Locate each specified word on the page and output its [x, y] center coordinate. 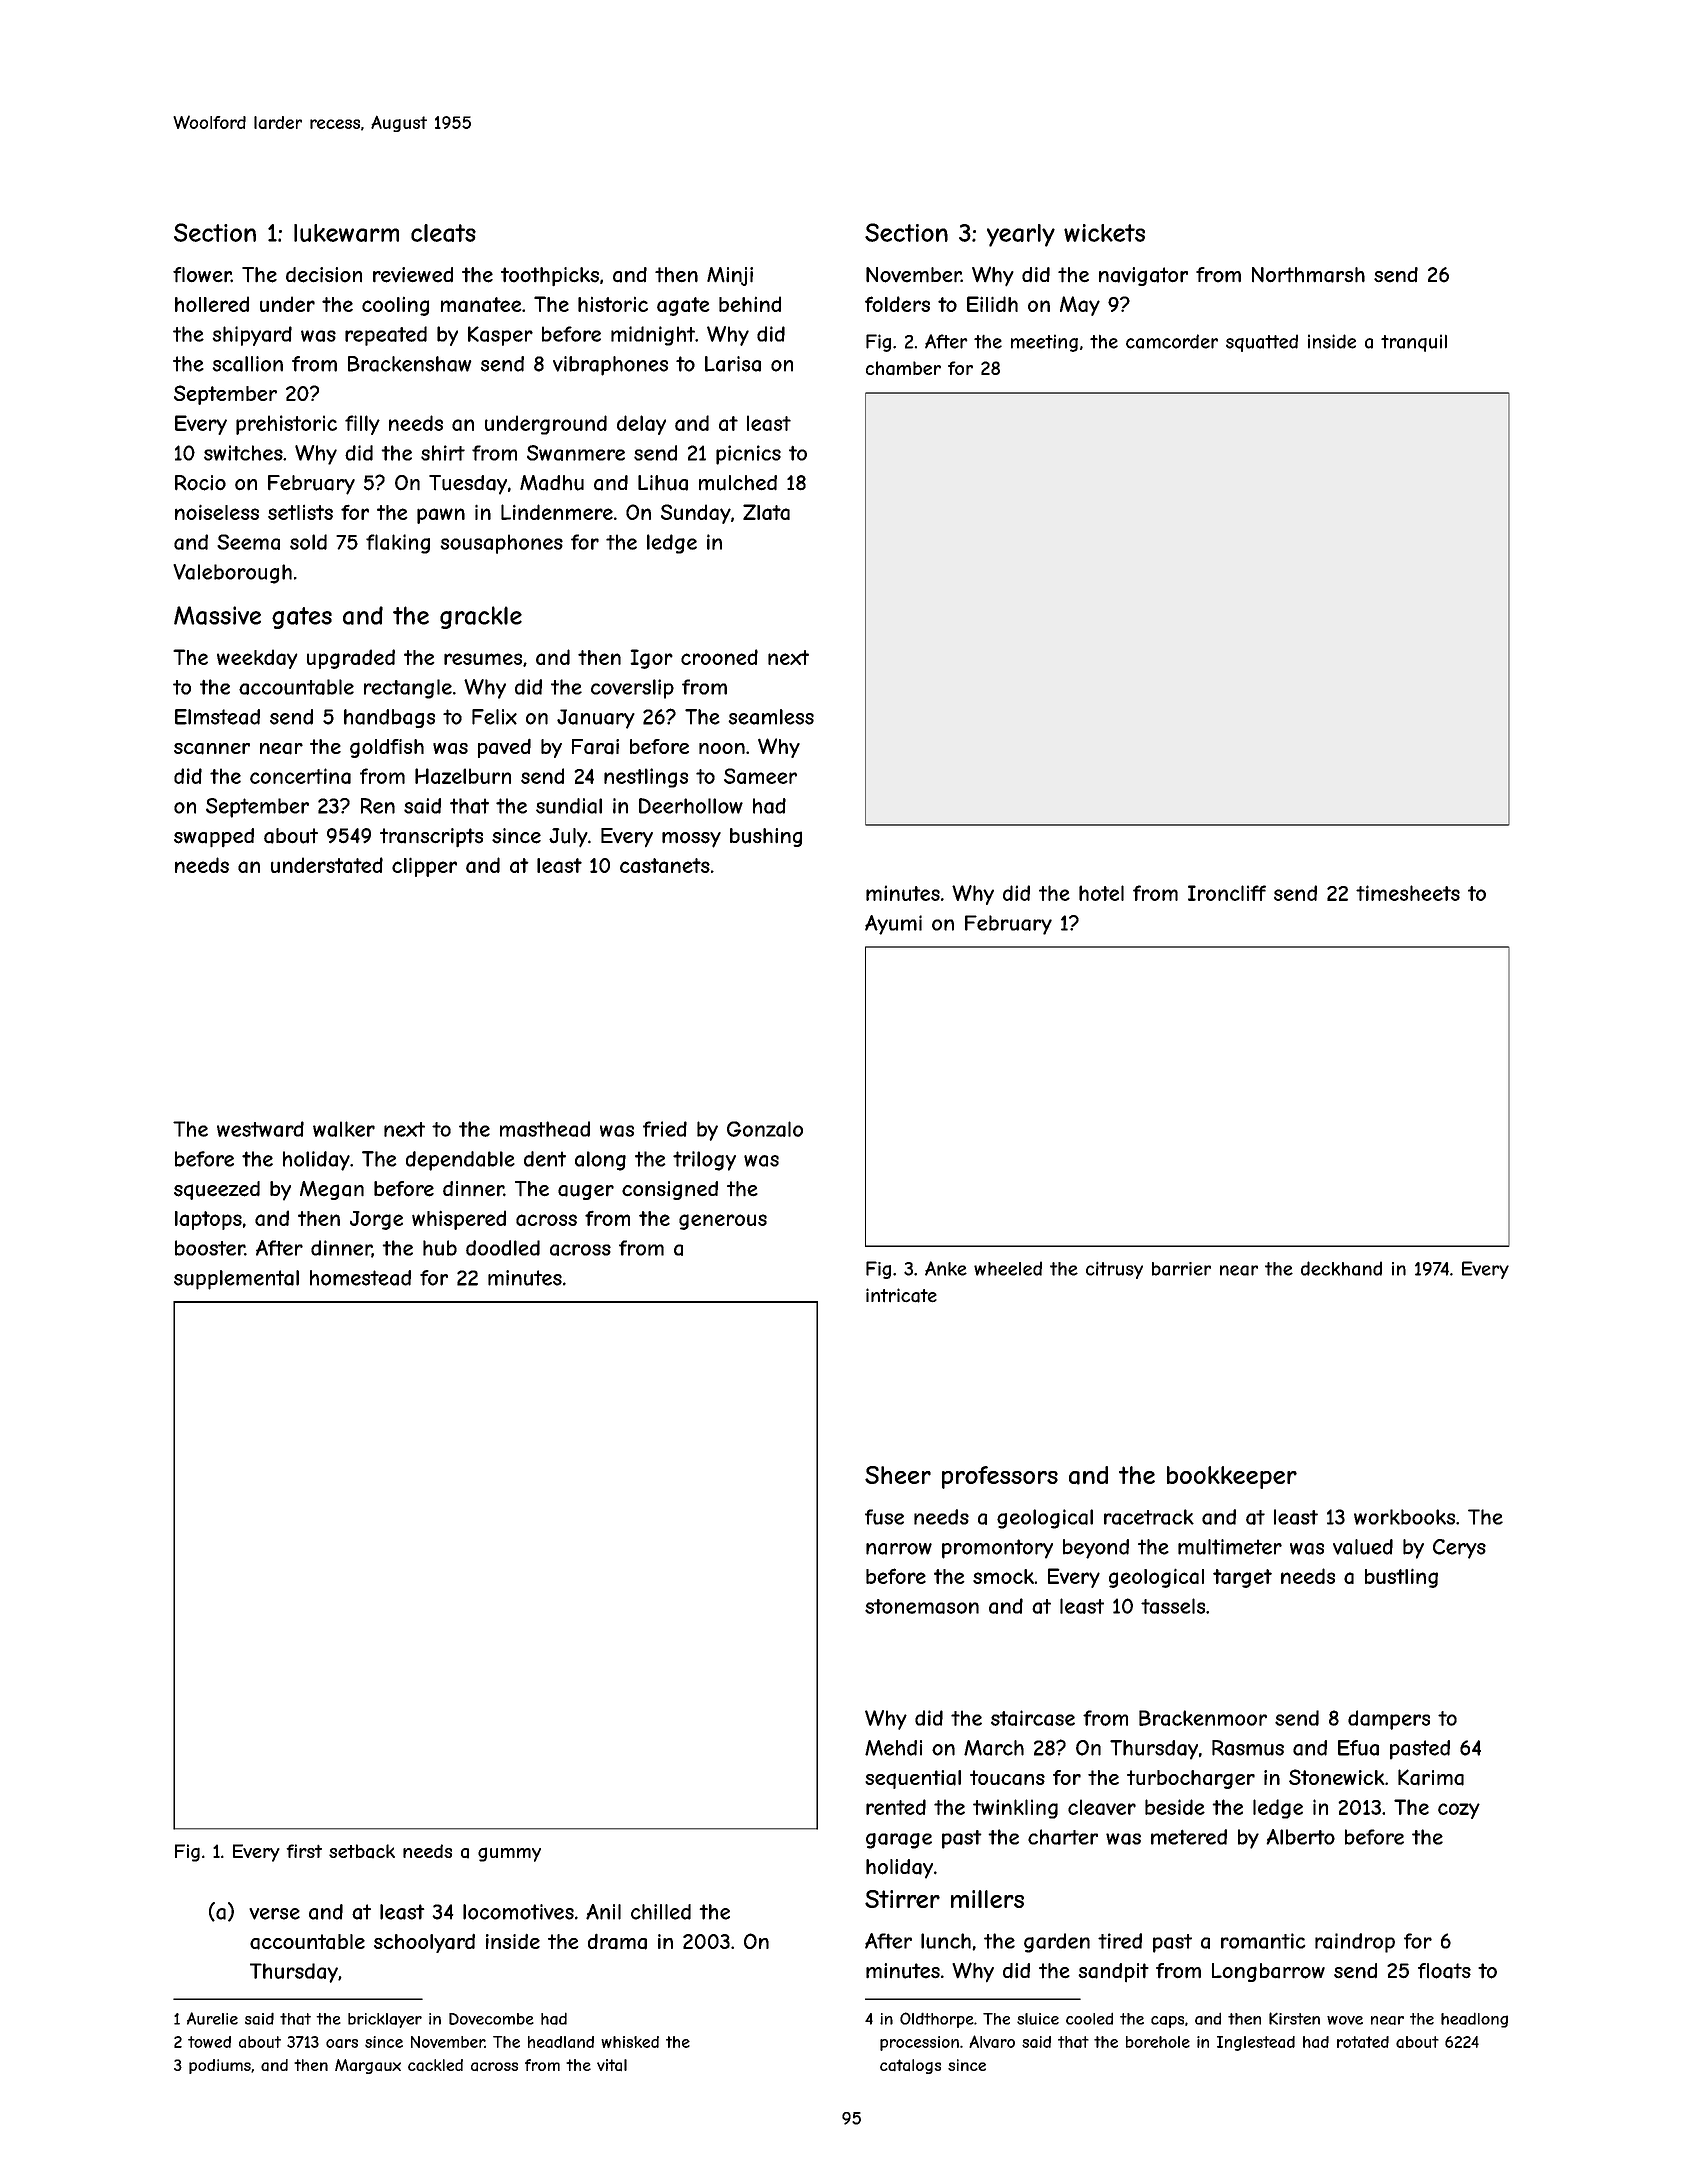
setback [362, 1851]
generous [723, 1222]
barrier [1181, 1269]
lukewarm [346, 233]
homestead [360, 1278]
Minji [730, 276]
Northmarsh [1308, 275]
